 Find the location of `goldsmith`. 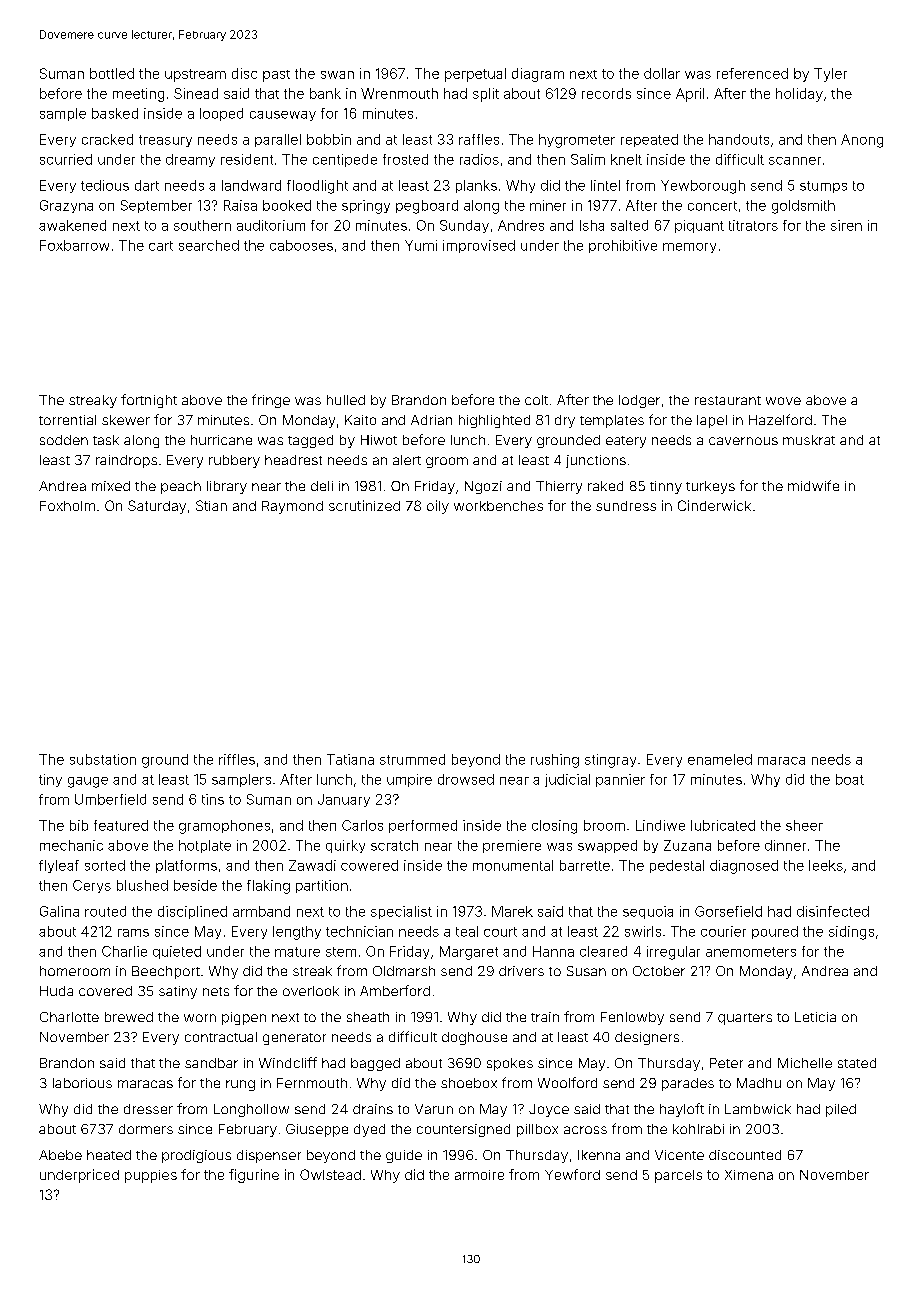

goldsmith is located at coordinates (803, 207).
